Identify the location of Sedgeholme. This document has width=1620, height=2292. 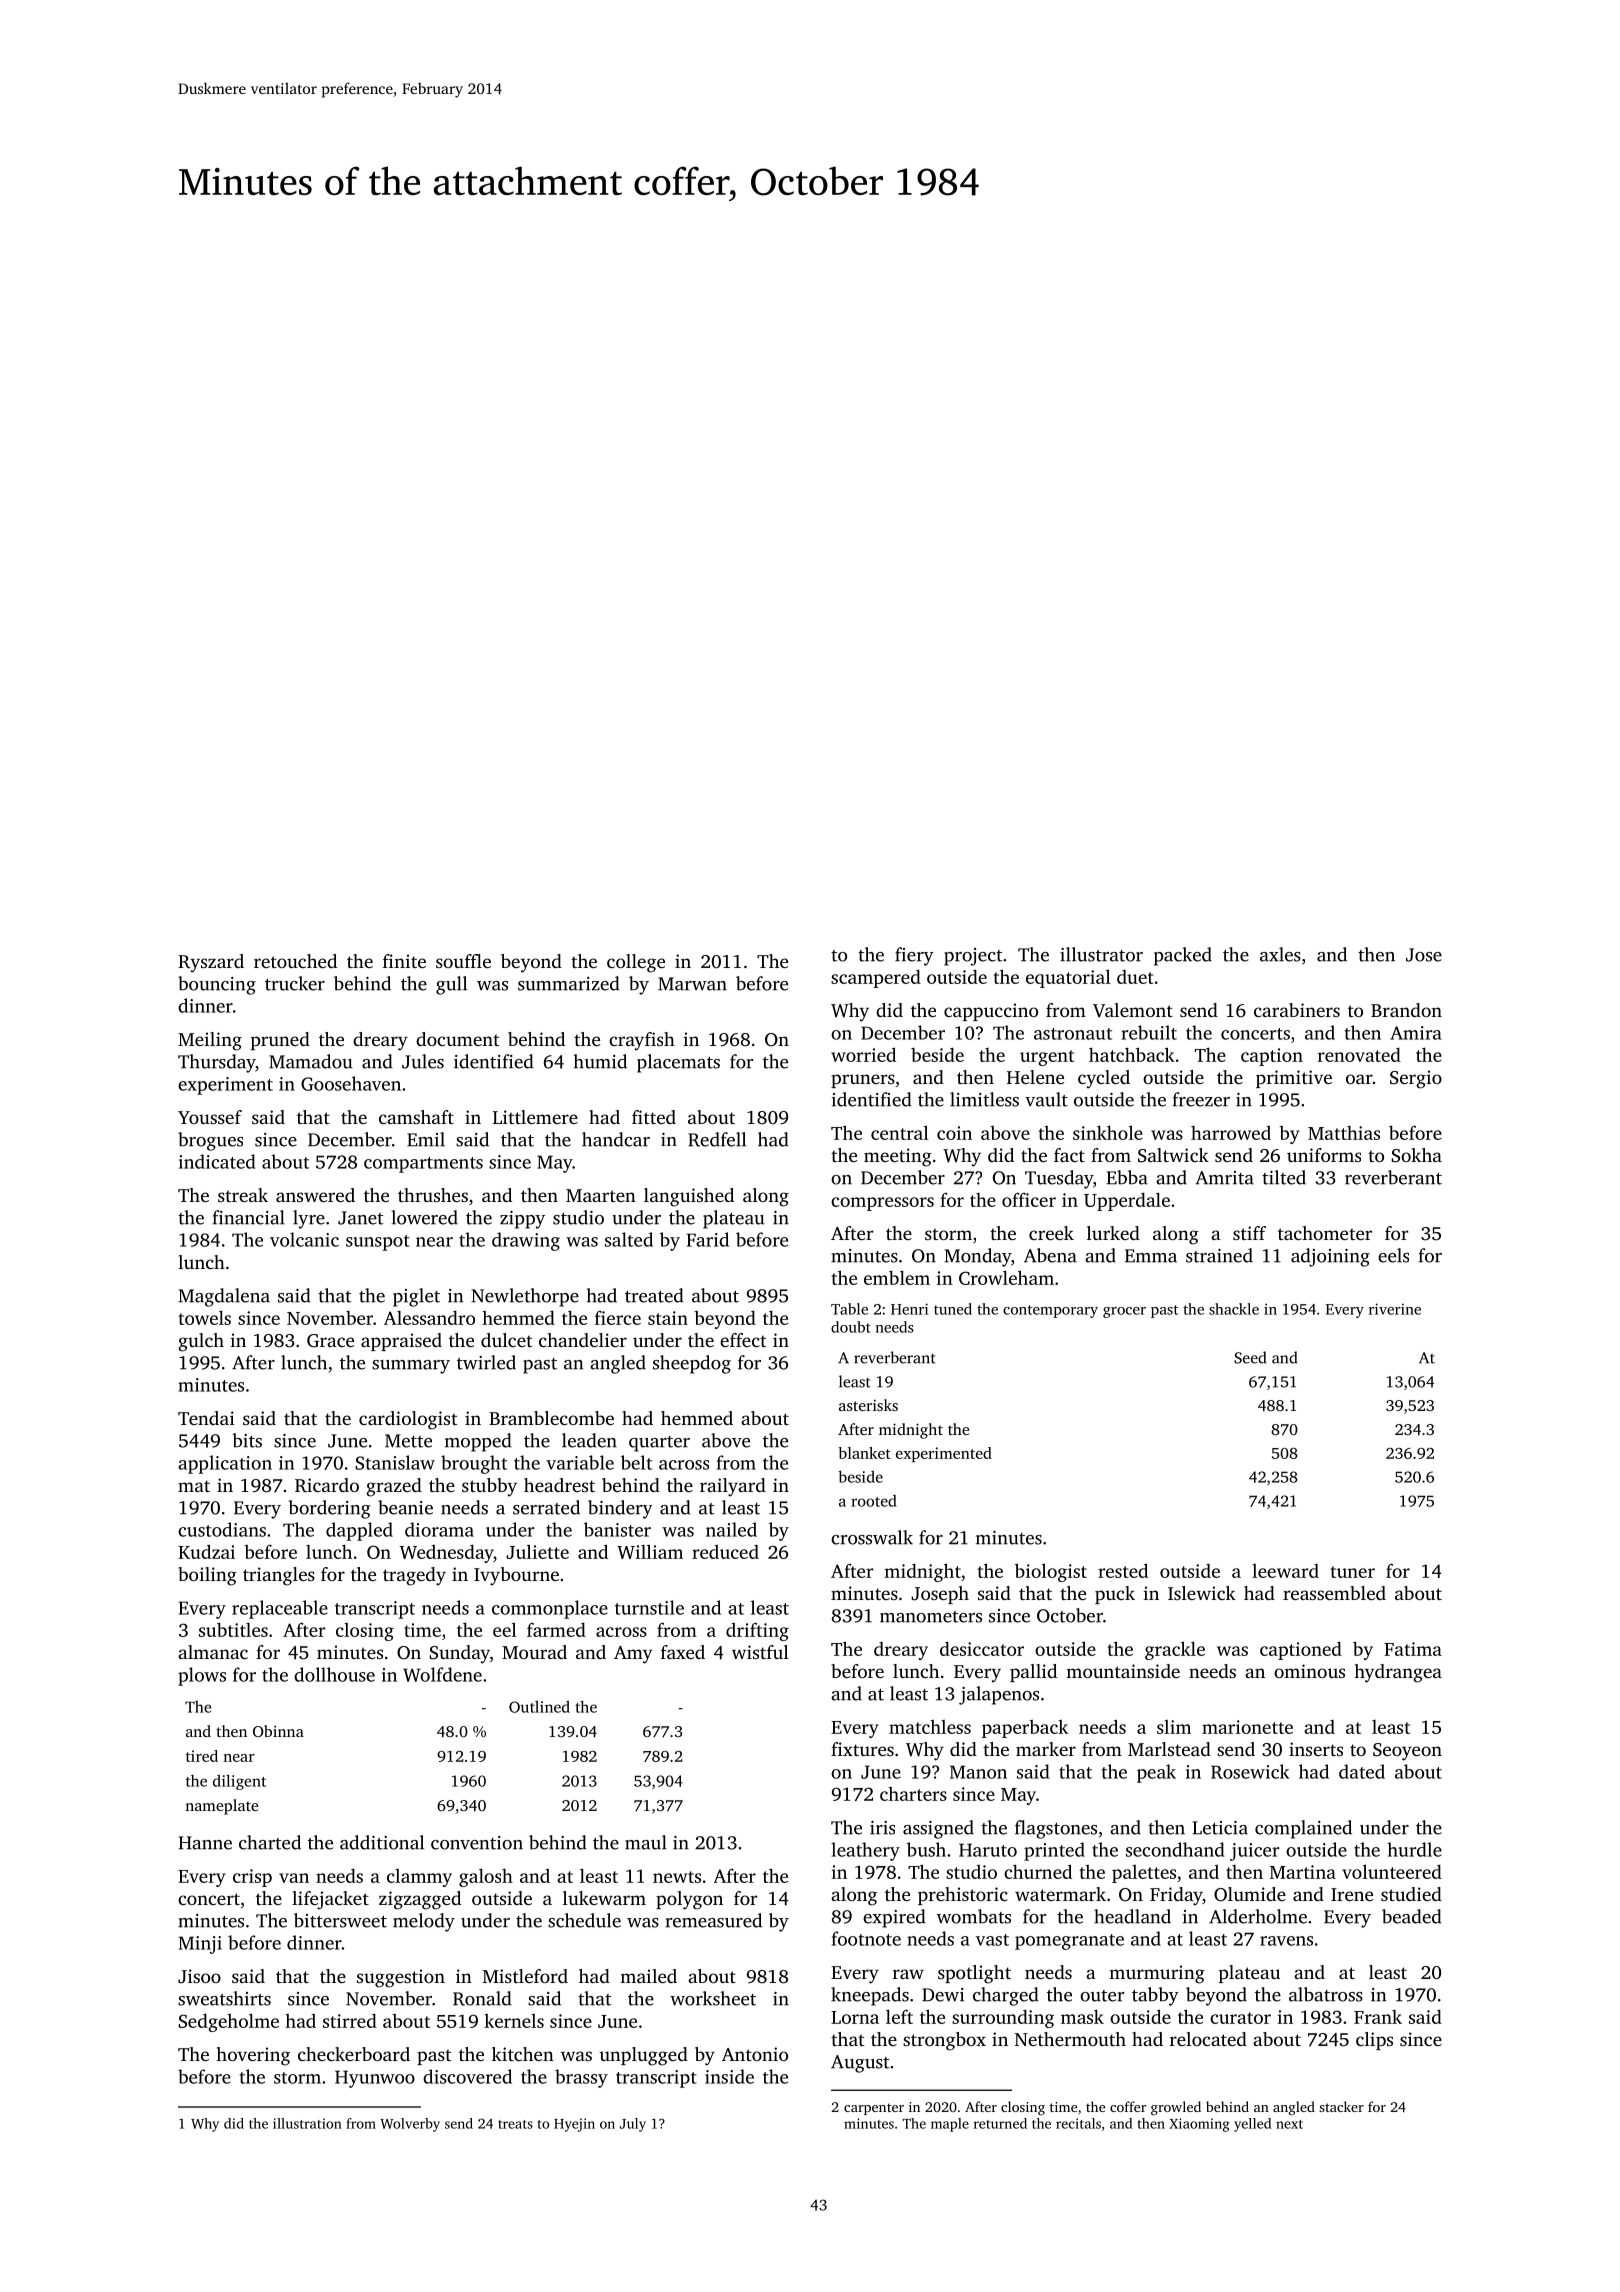
(228, 2022).
